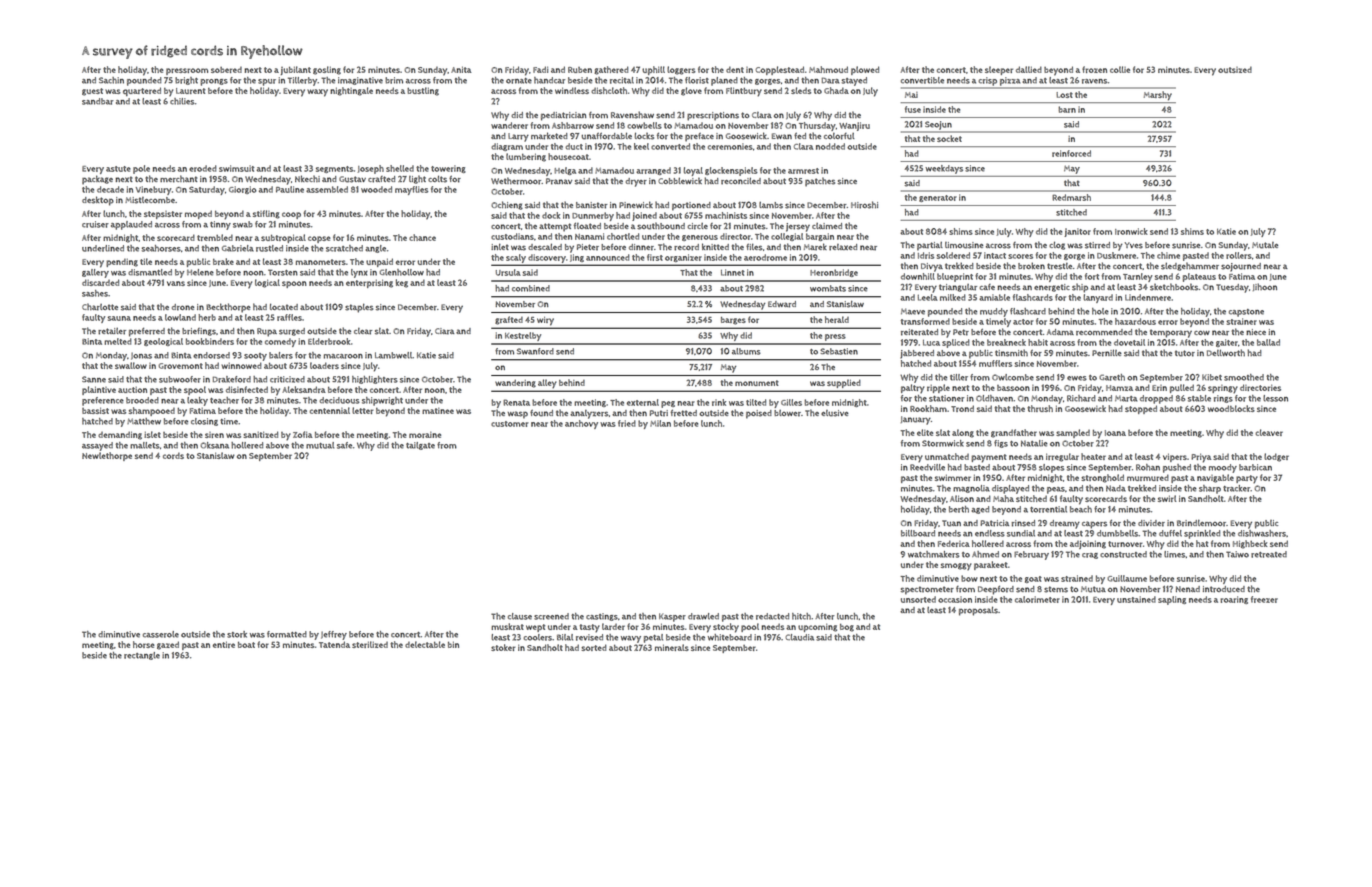  What do you see at coordinates (98, 101) in the document?
I see `sandbar` at bounding box center [98, 101].
